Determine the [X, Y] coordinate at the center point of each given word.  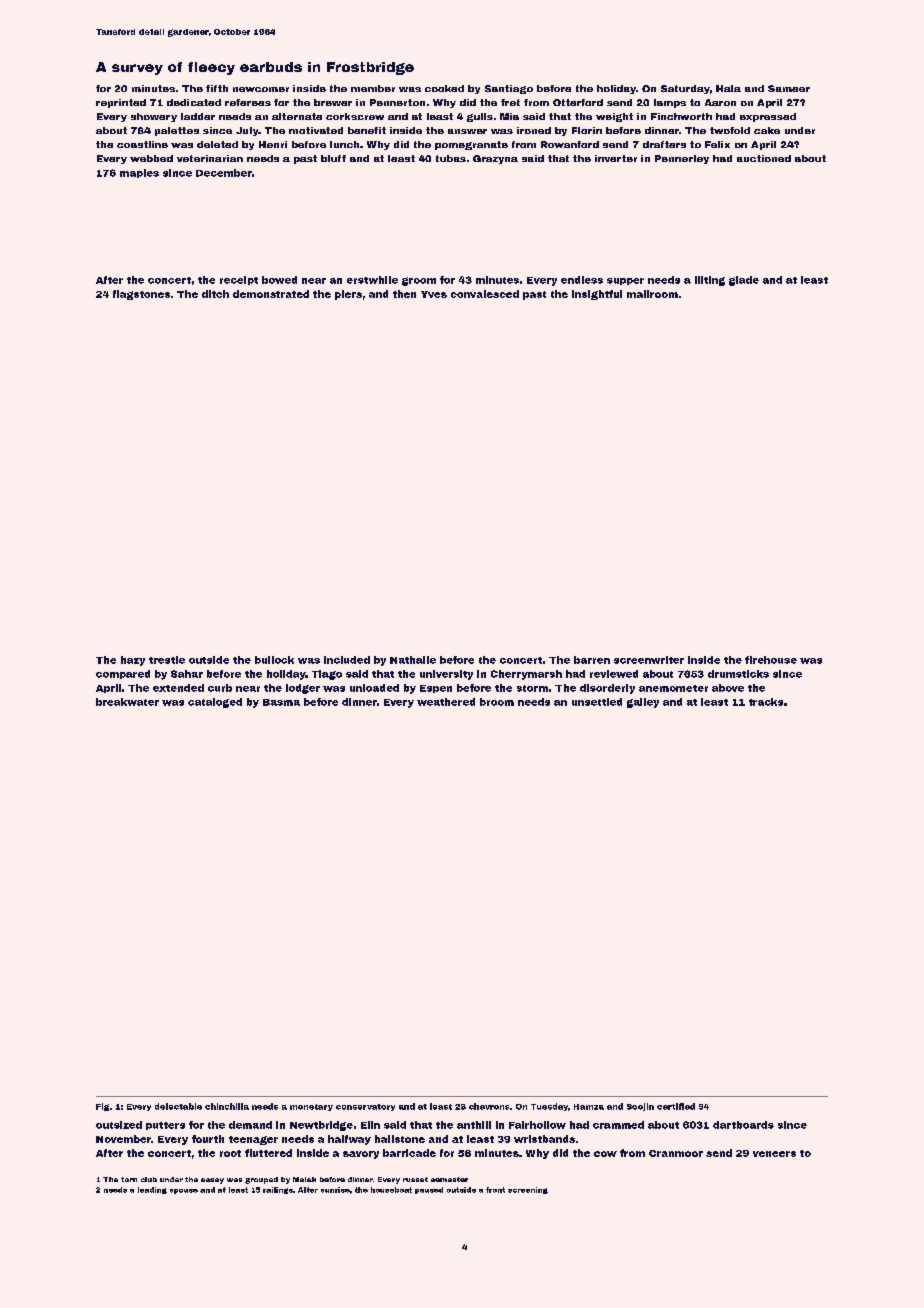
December [224, 173]
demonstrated [271, 294]
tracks [766, 702]
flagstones [141, 295]
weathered [446, 702]
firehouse [771, 660]
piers [348, 295]
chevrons [489, 1106]
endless [582, 280]
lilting [710, 281]
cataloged [215, 703]
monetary [311, 1107]
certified [676, 1106]
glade [744, 281]
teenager [253, 1140]
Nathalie [413, 660]
